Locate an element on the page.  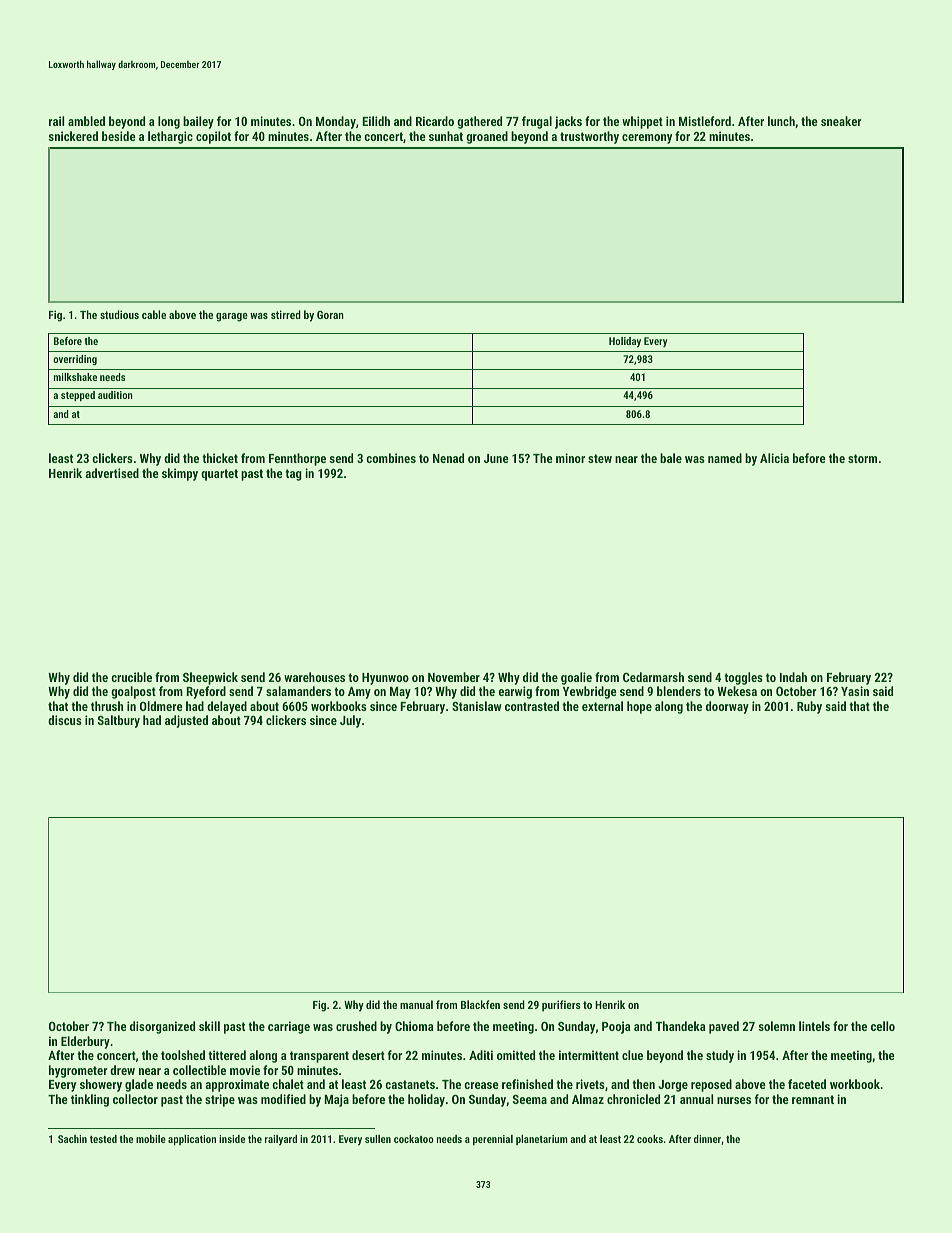
bailey is located at coordinates (198, 122).
